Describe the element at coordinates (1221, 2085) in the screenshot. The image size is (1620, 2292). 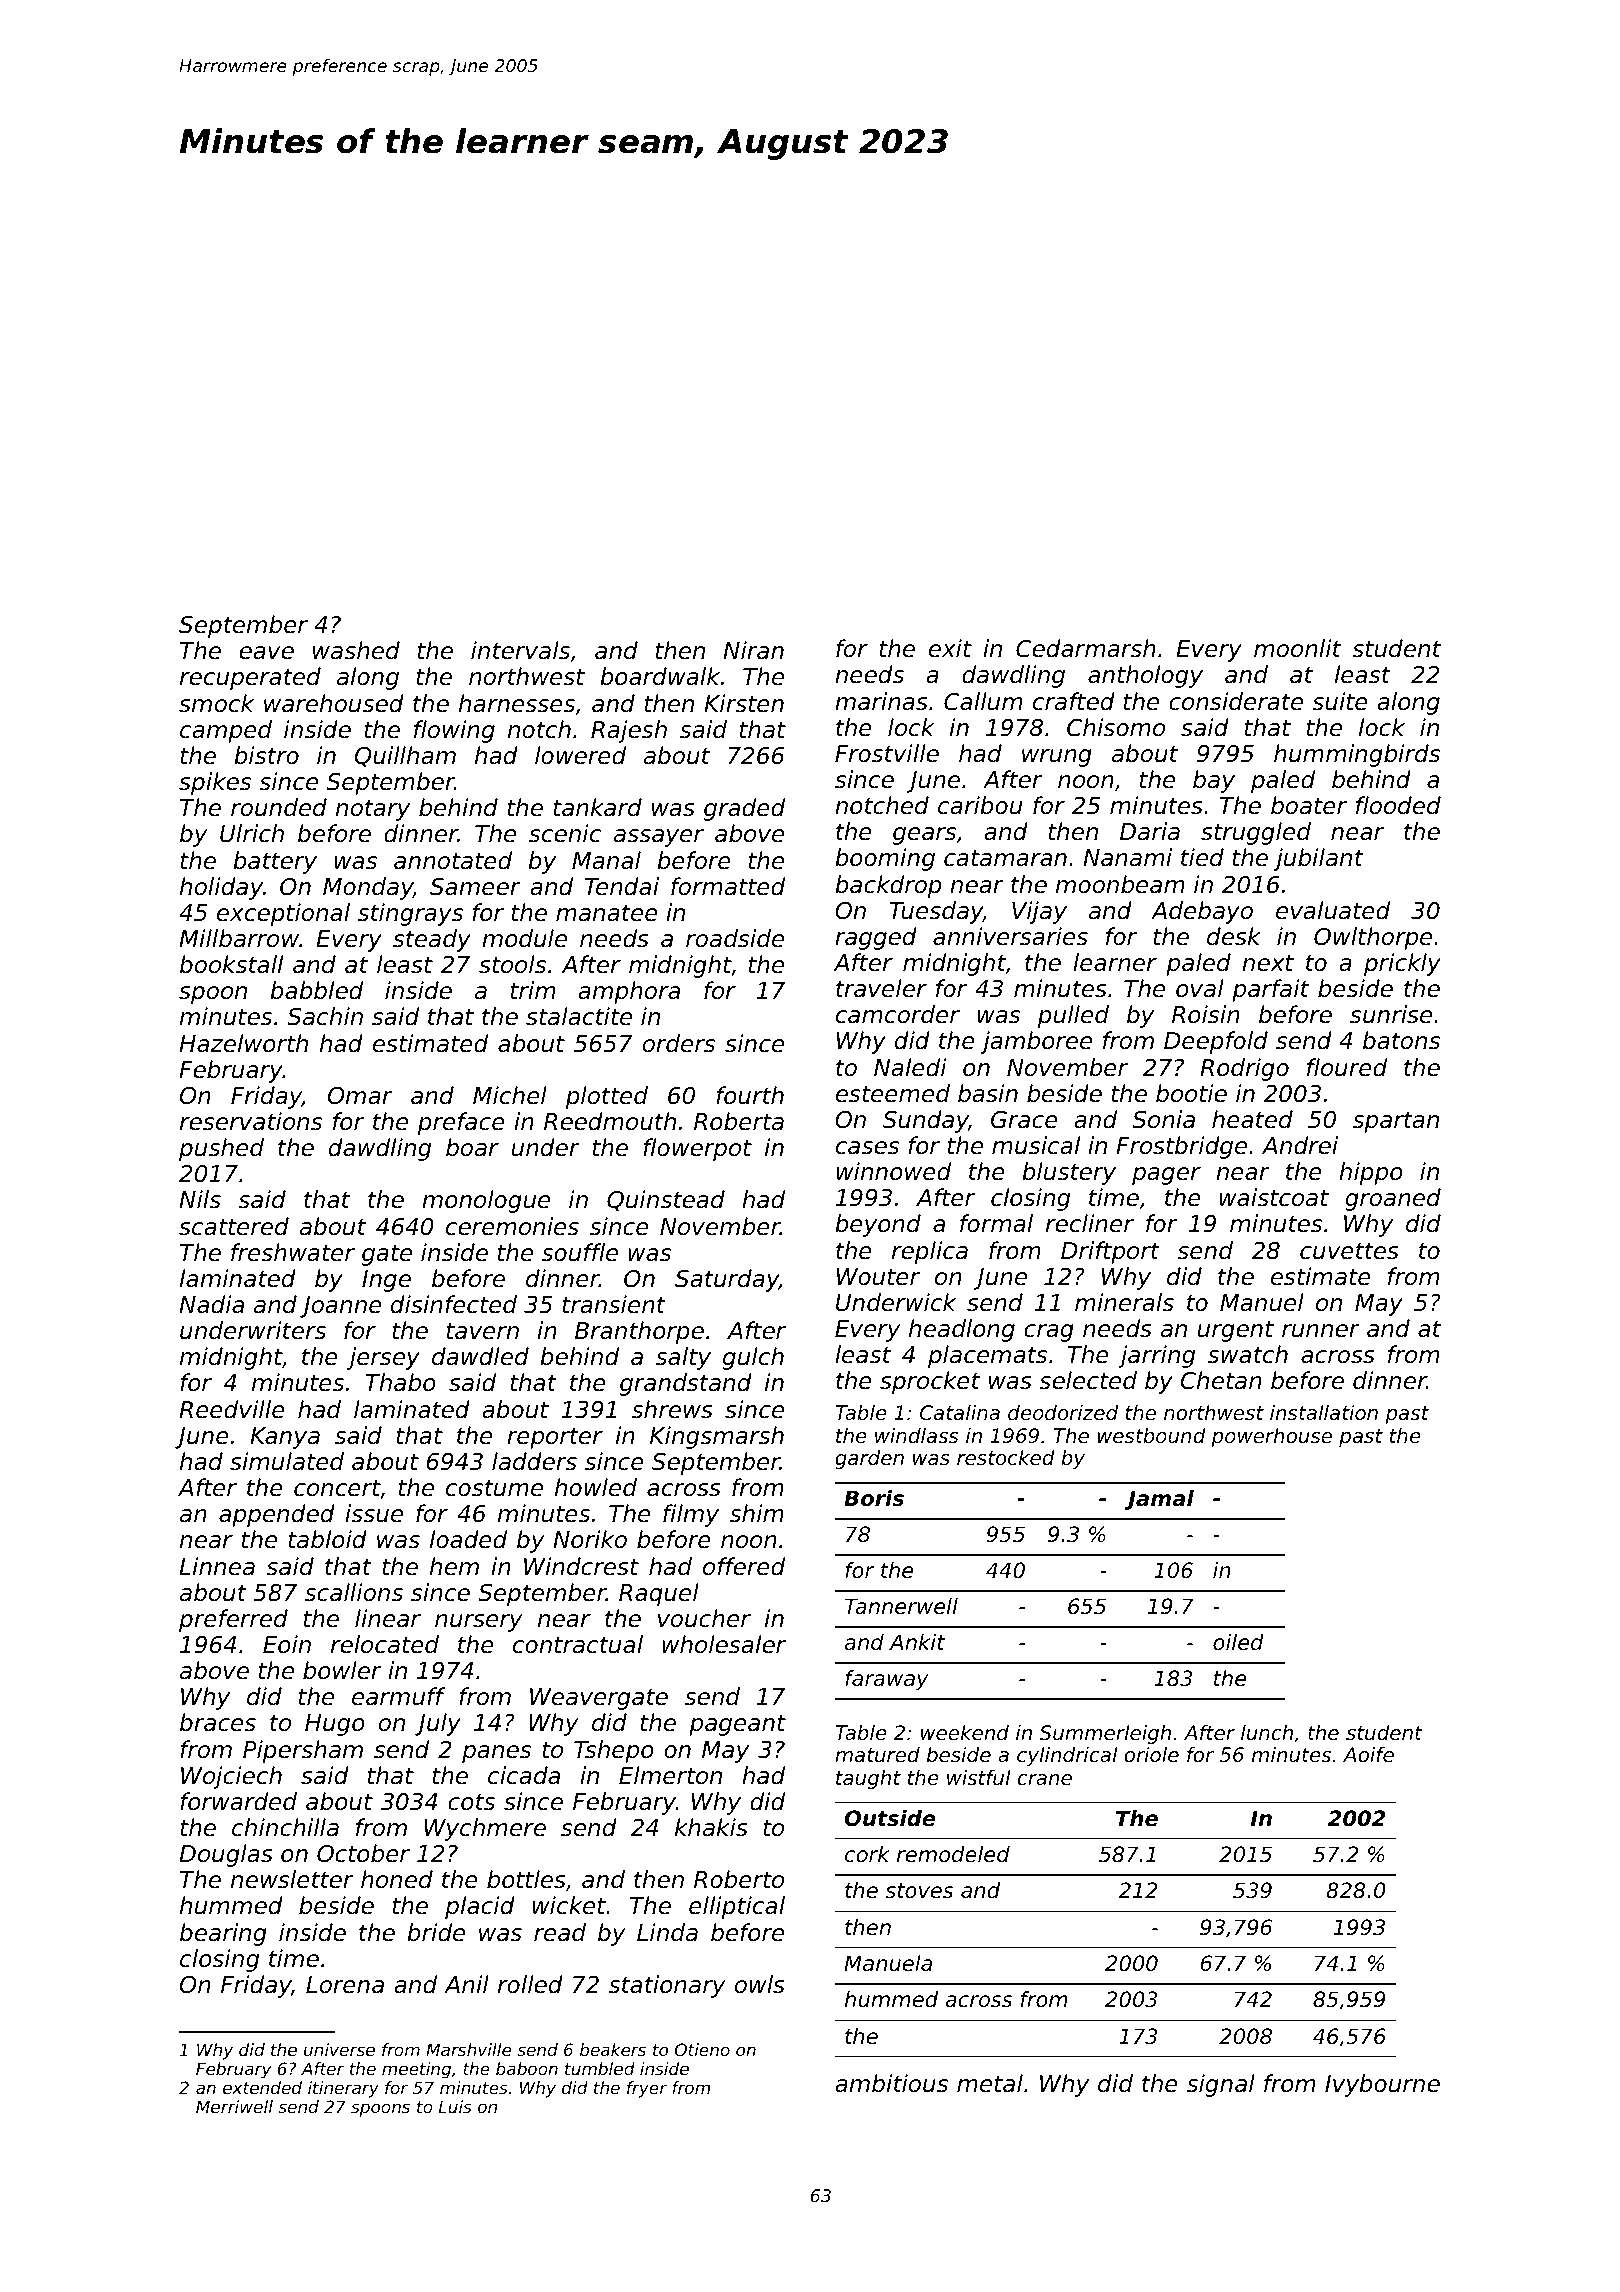
I see `signal` at that location.
